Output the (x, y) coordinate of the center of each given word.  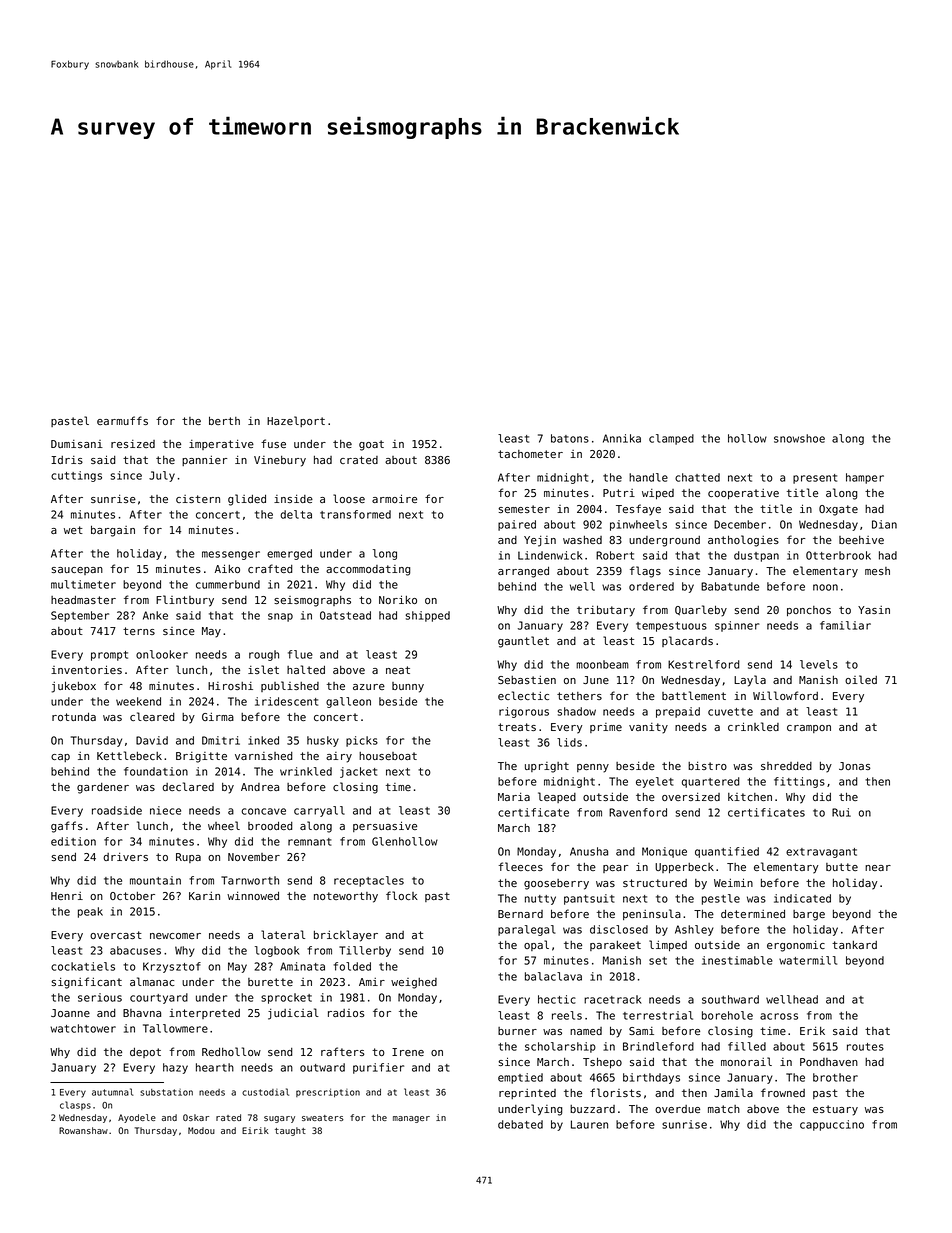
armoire (394, 498)
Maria (514, 796)
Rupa (188, 858)
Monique (664, 852)
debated (520, 1124)
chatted (697, 477)
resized (133, 444)
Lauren (589, 1124)
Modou (201, 1130)
